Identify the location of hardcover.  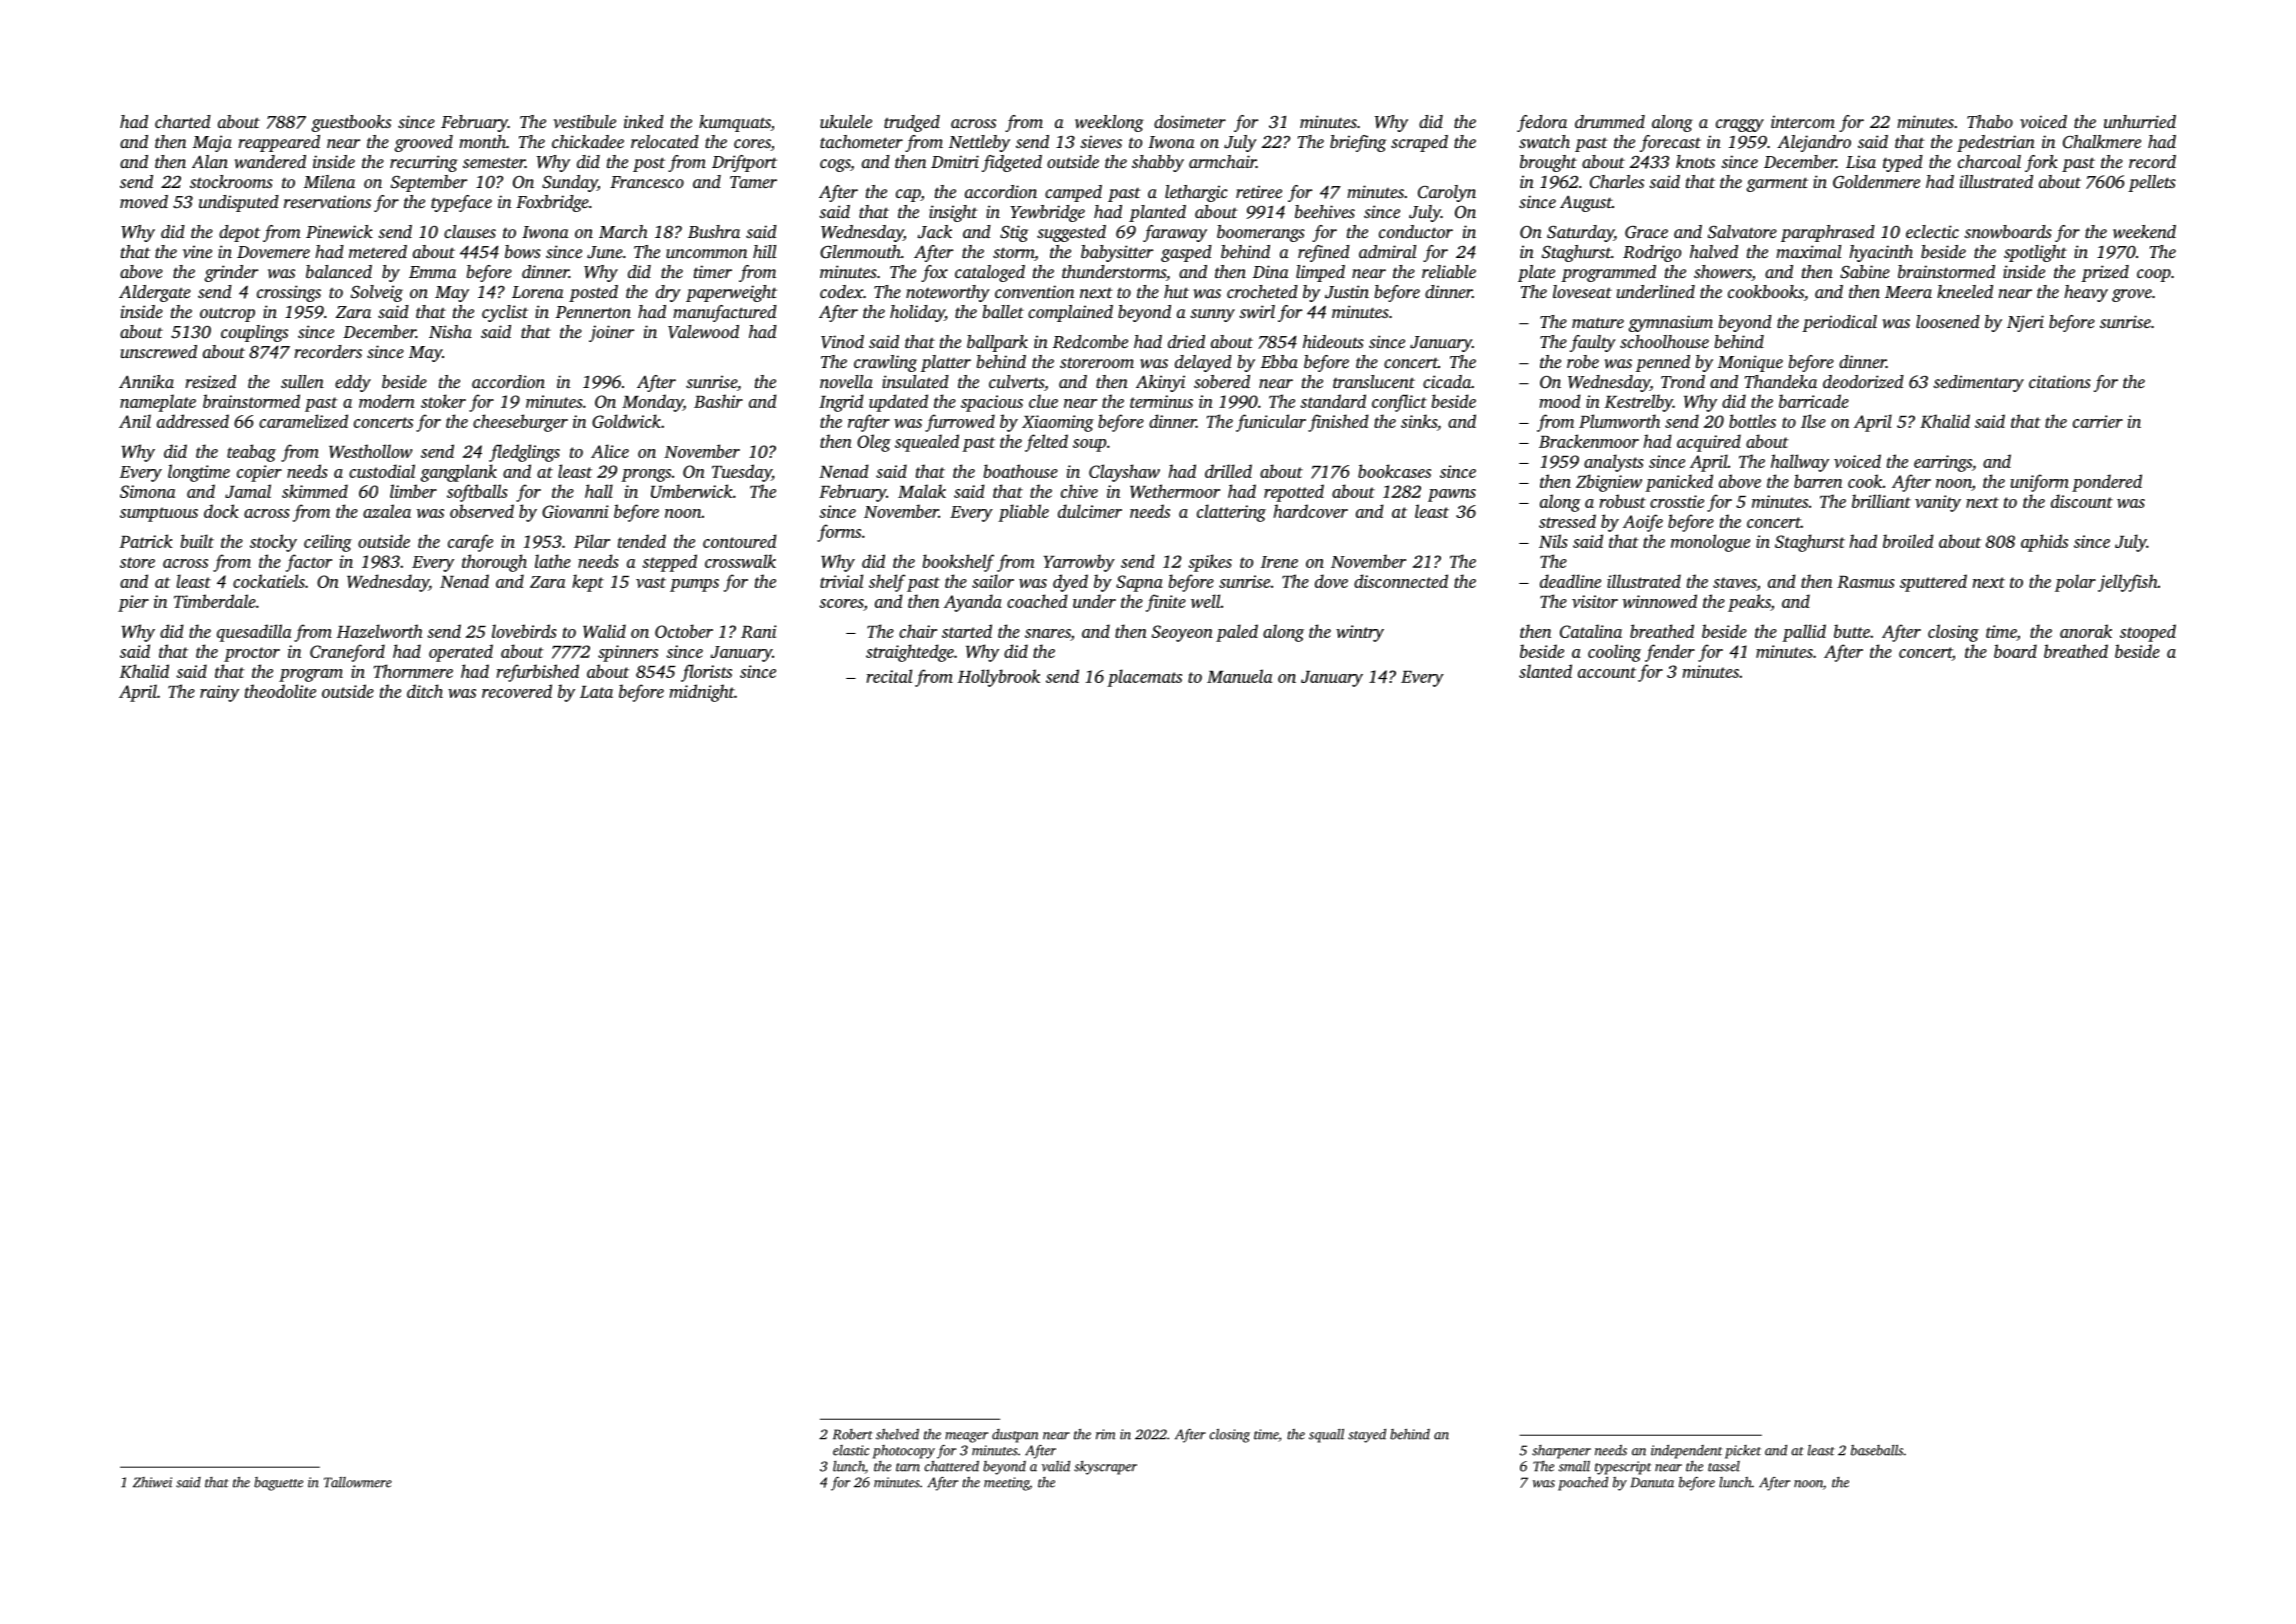
(1310, 511).
